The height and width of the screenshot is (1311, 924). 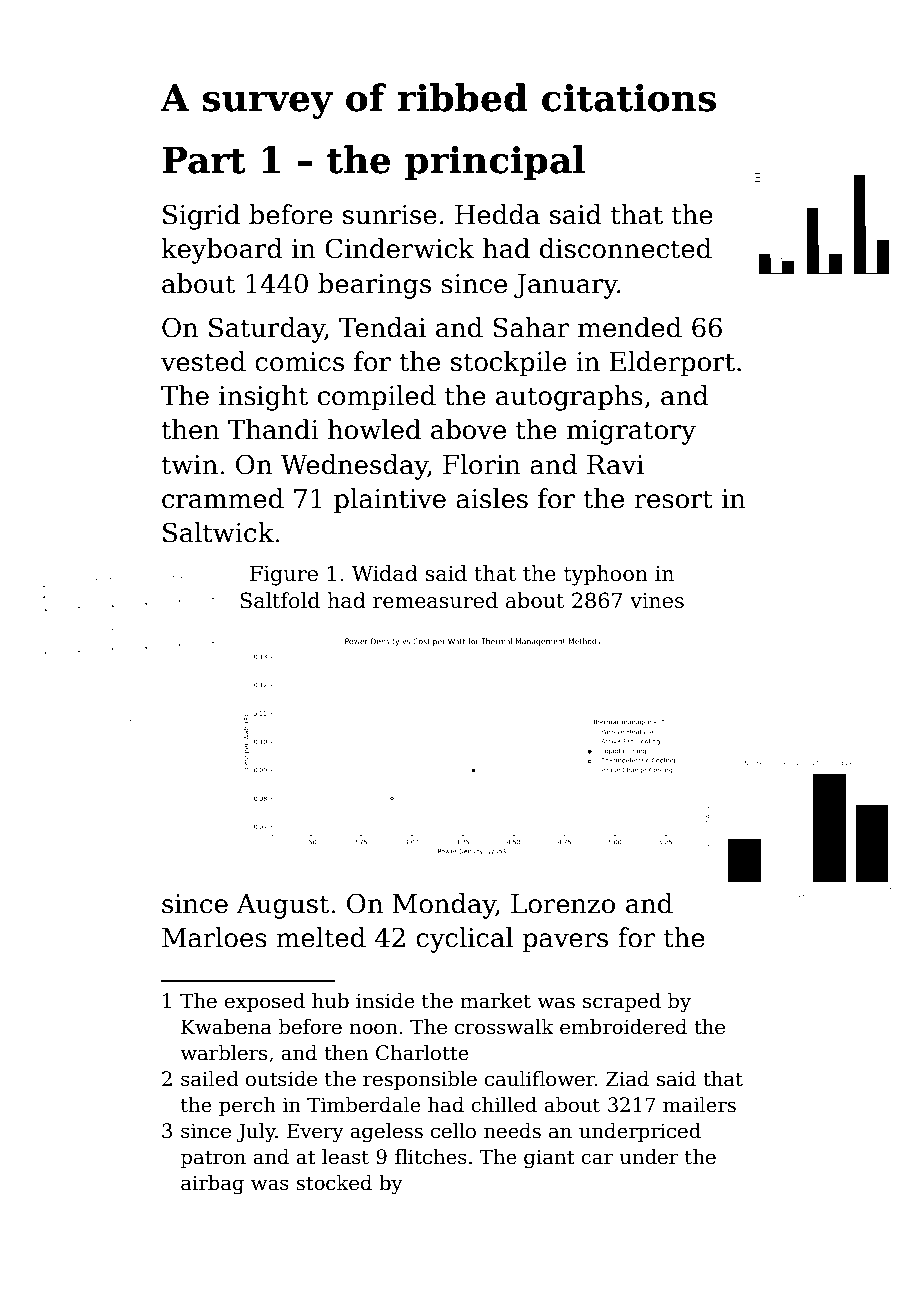 What do you see at coordinates (374, 286) in the screenshot?
I see `bearings` at bounding box center [374, 286].
